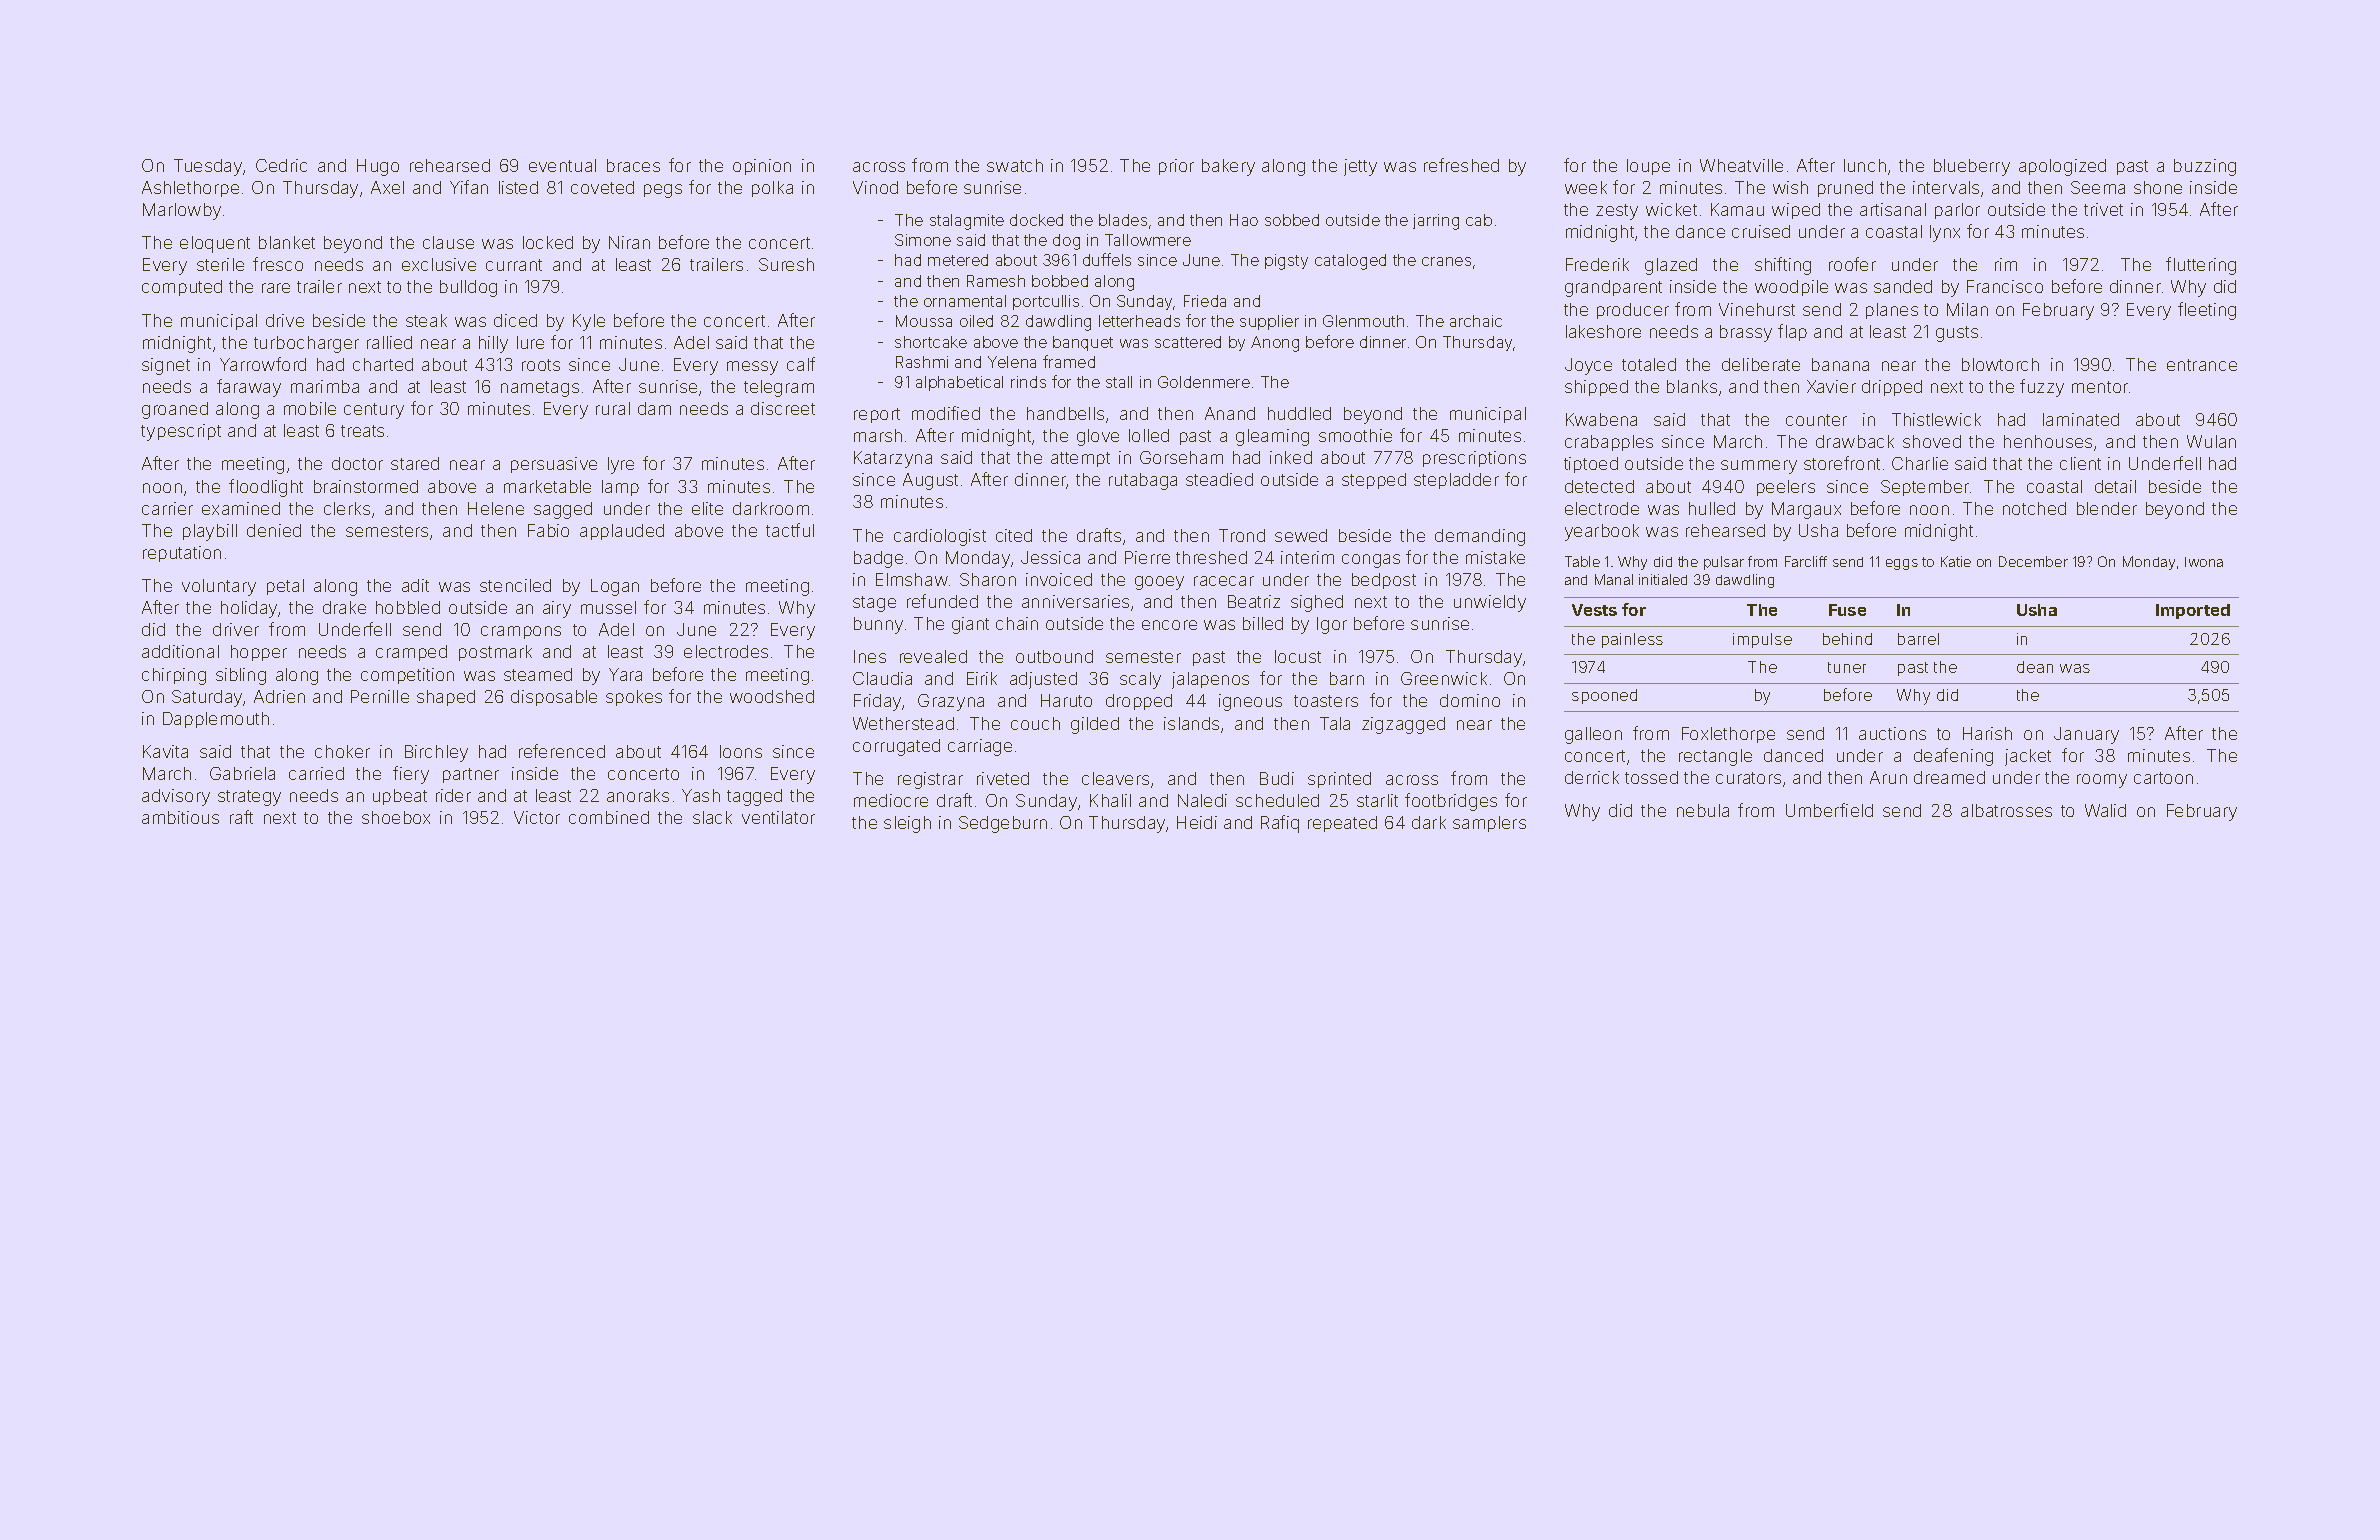 The height and width of the document is (1540, 2380). Describe the element at coordinates (1403, 725) in the document. I see `zigzagged` at that location.
